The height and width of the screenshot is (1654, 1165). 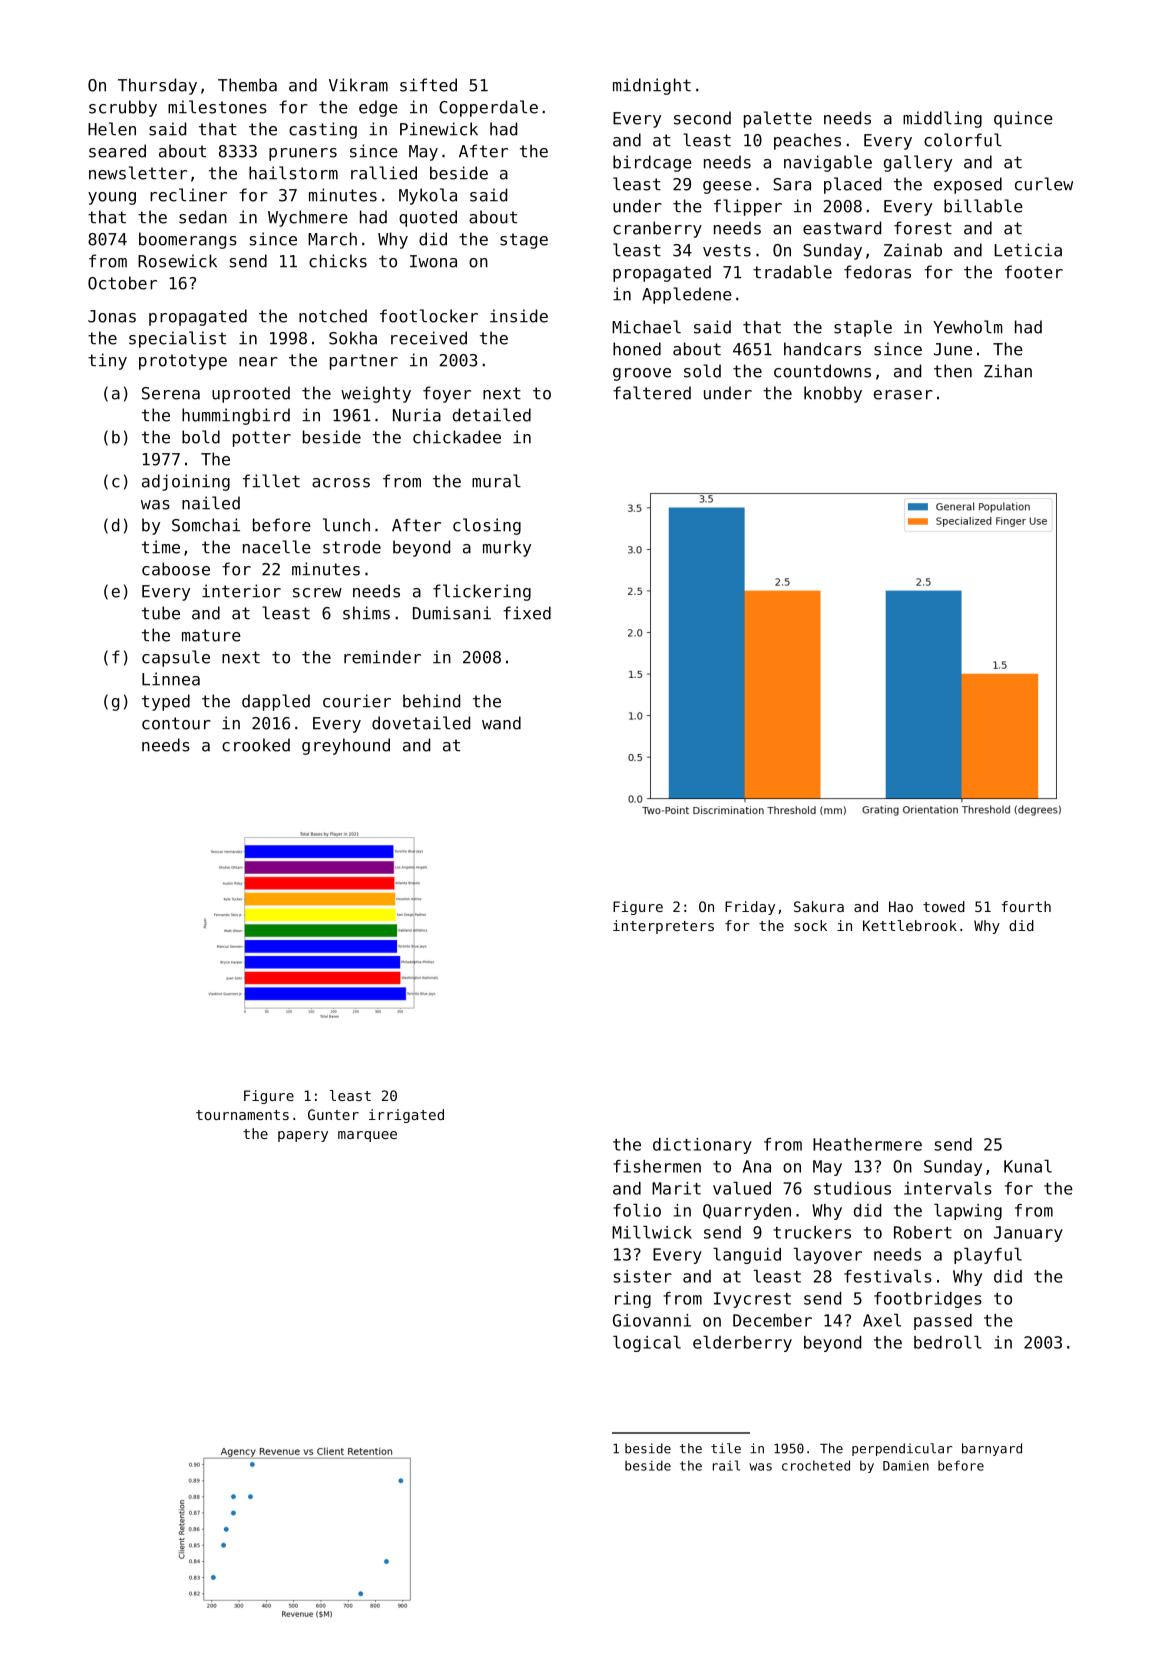 I want to click on palette, so click(x=778, y=119).
